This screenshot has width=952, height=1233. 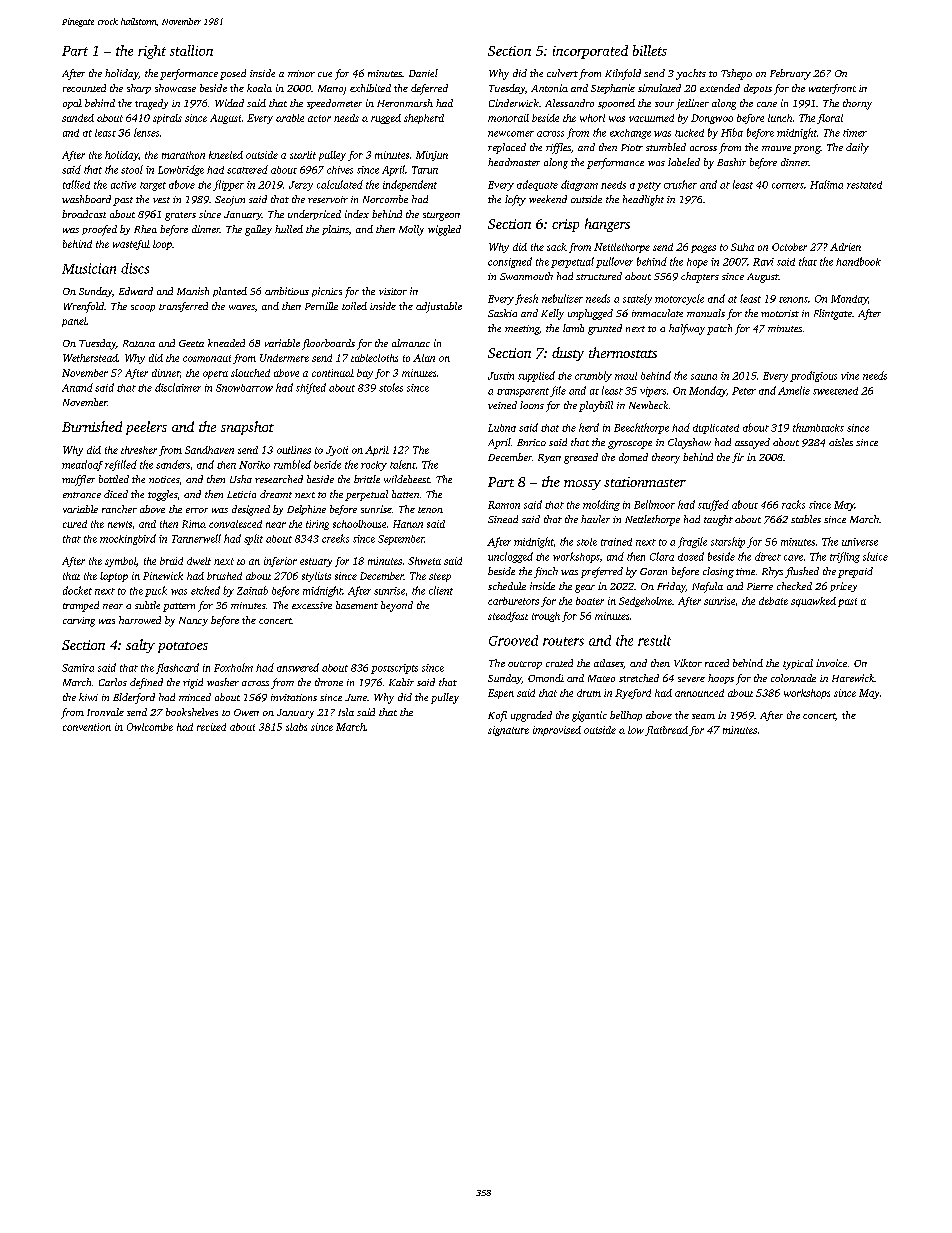 I want to click on slabs, so click(x=296, y=727).
